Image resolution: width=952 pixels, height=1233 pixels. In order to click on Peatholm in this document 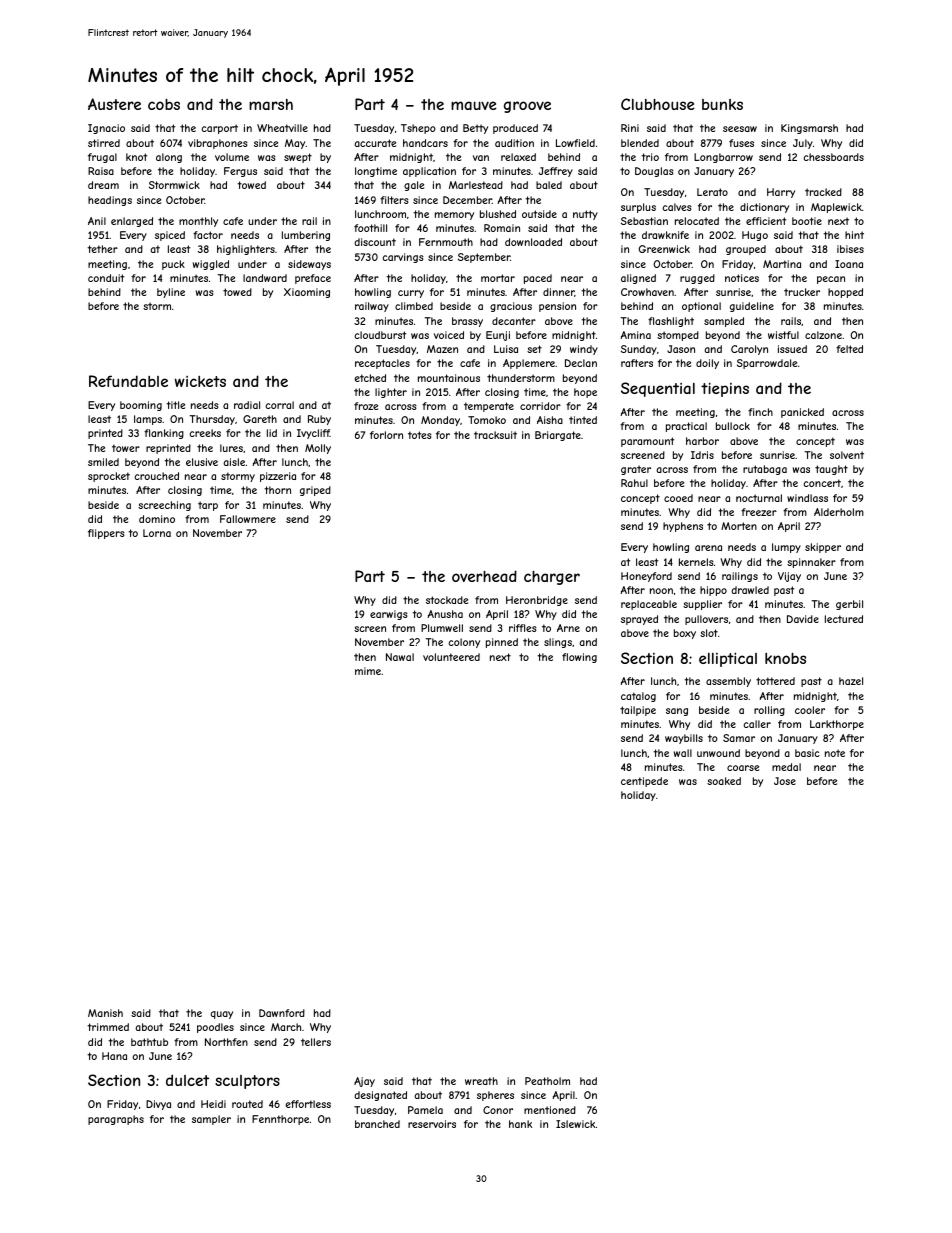, I will do `click(547, 1081)`.
